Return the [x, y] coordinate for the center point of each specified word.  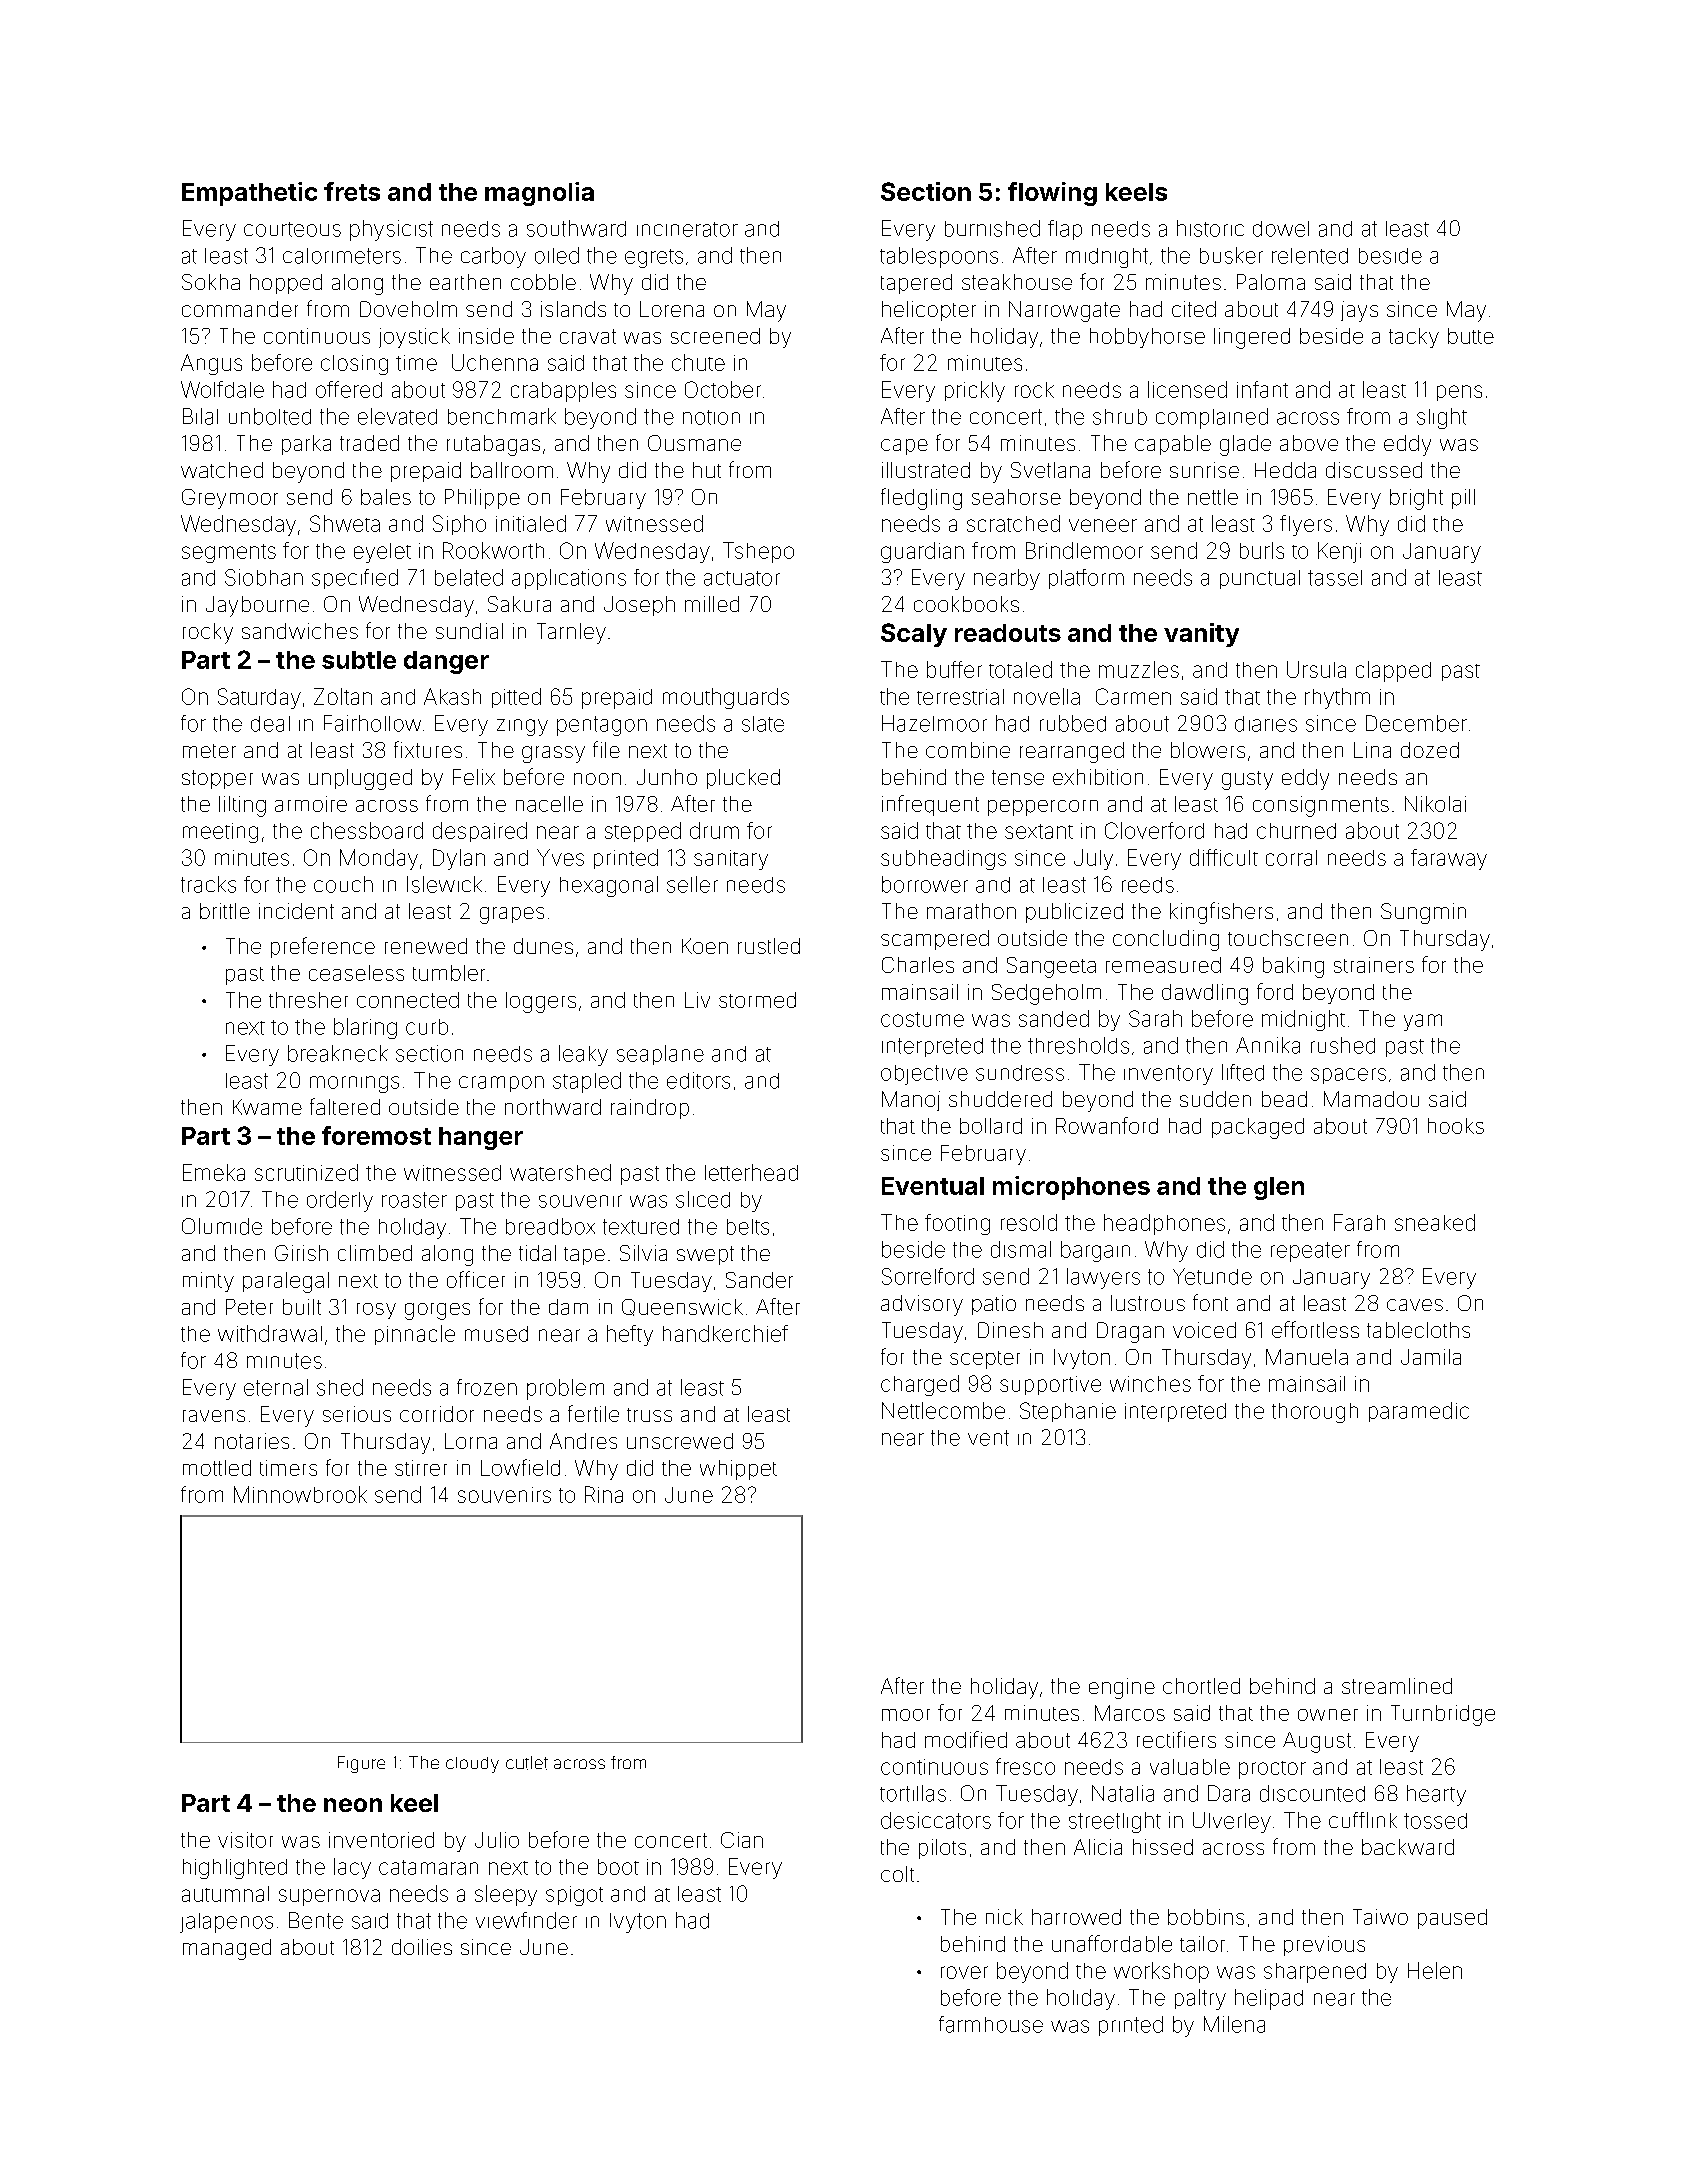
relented [1310, 256]
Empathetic [249, 194]
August [1317, 1742]
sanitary [731, 860]
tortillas [913, 1793]
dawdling [1205, 994]
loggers [541, 1002]
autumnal [225, 1894]
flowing [1052, 194]
